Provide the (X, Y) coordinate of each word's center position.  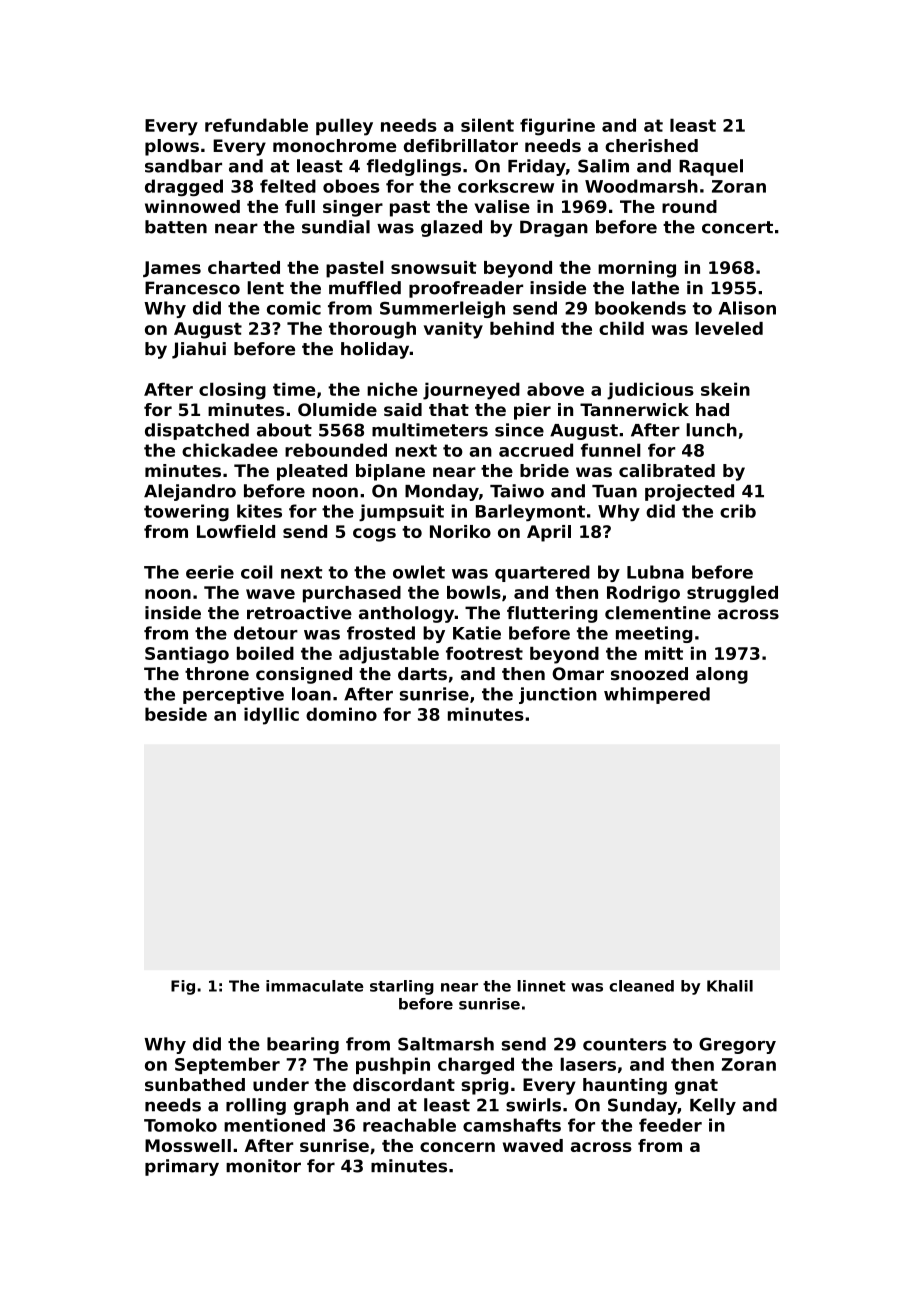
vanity (453, 330)
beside (176, 714)
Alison (747, 308)
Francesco (192, 288)
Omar (578, 674)
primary (182, 1167)
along (722, 675)
